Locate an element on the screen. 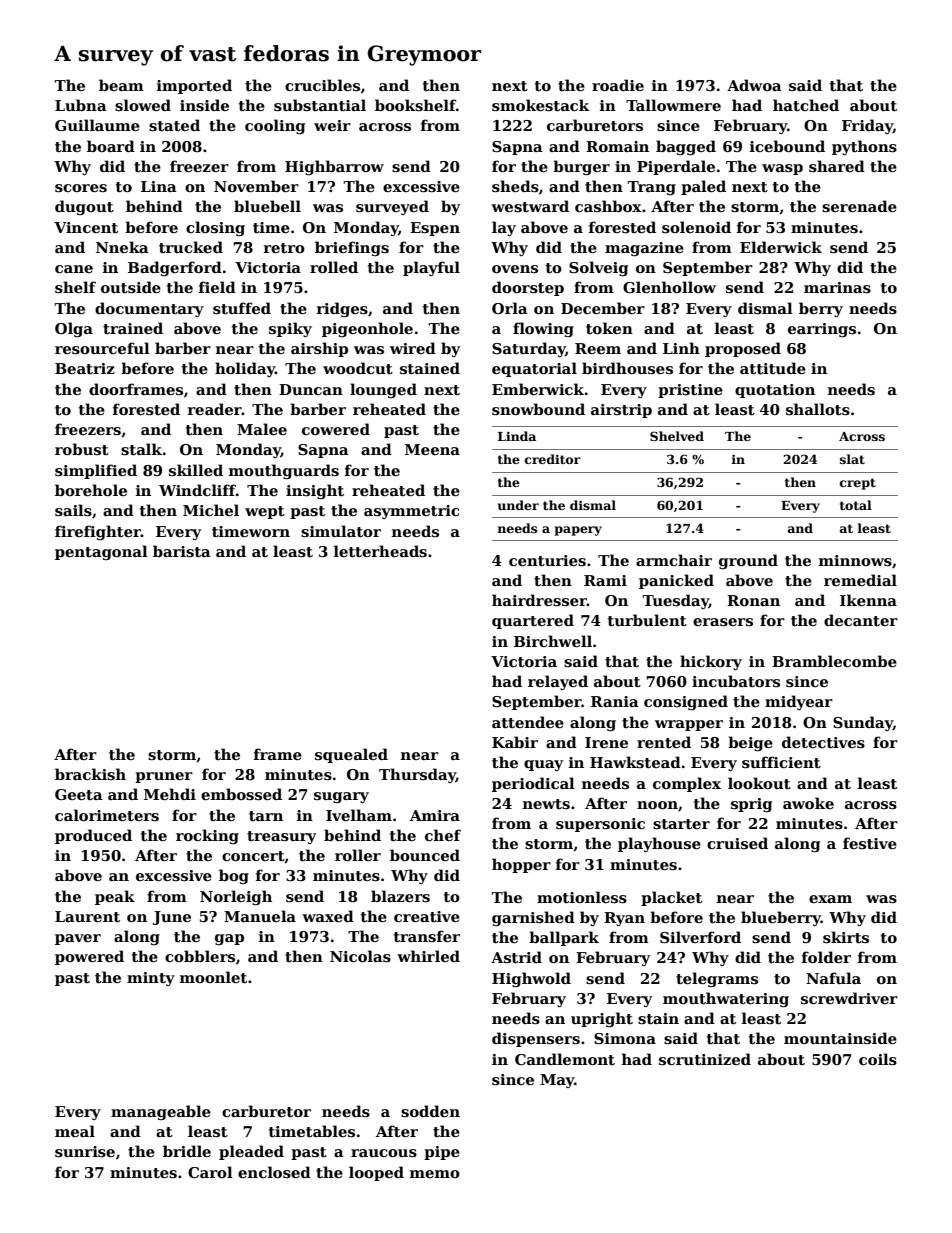 Image resolution: width=952 pixels, height=1233 pixels. Adwoa is located at coordinates (754, 85).
